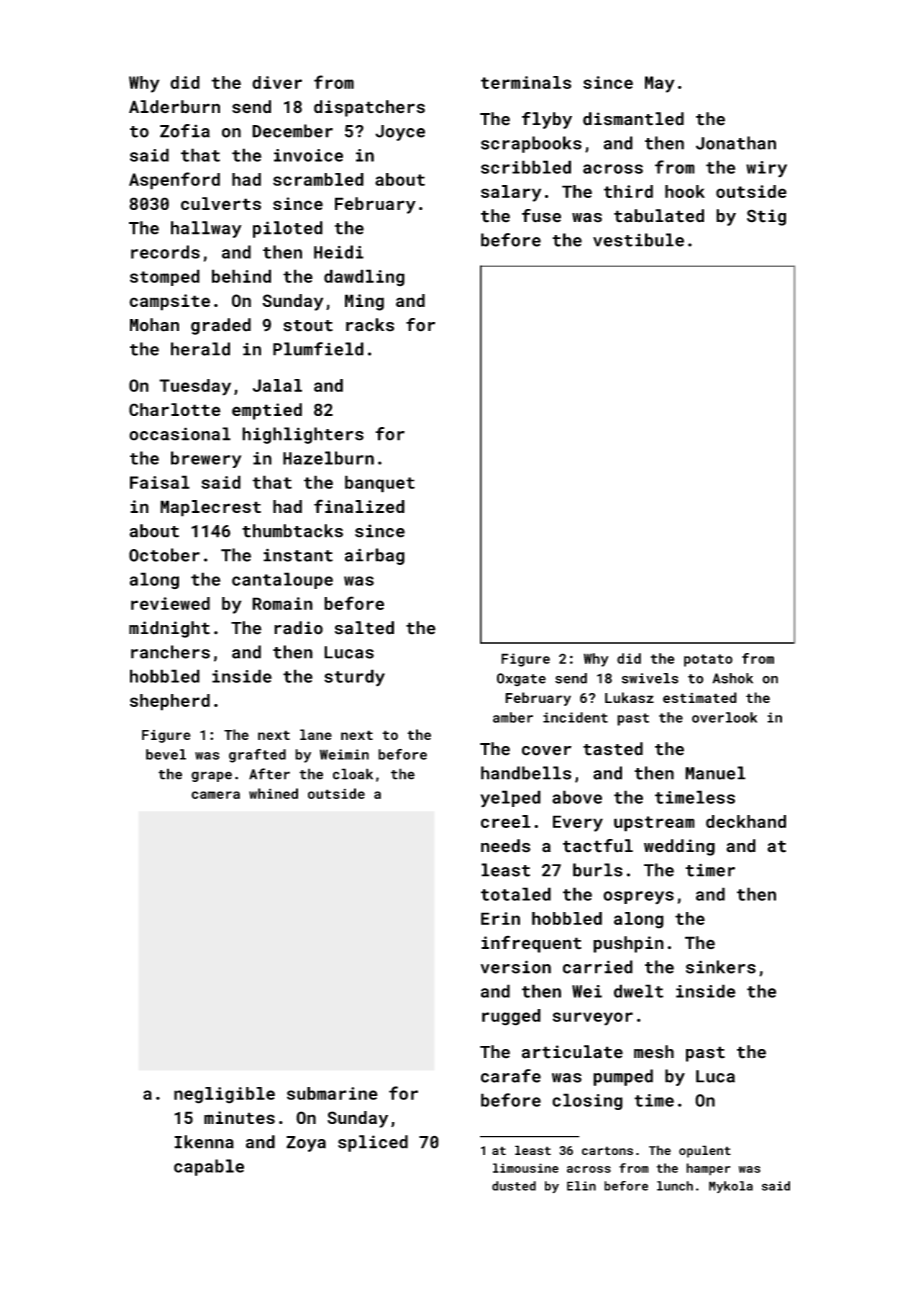 The width and height of the image is (924, 1311). What do you see at coordinates (766, 217) in the image?
I see `Stig` at bounding box center [766, 217].
